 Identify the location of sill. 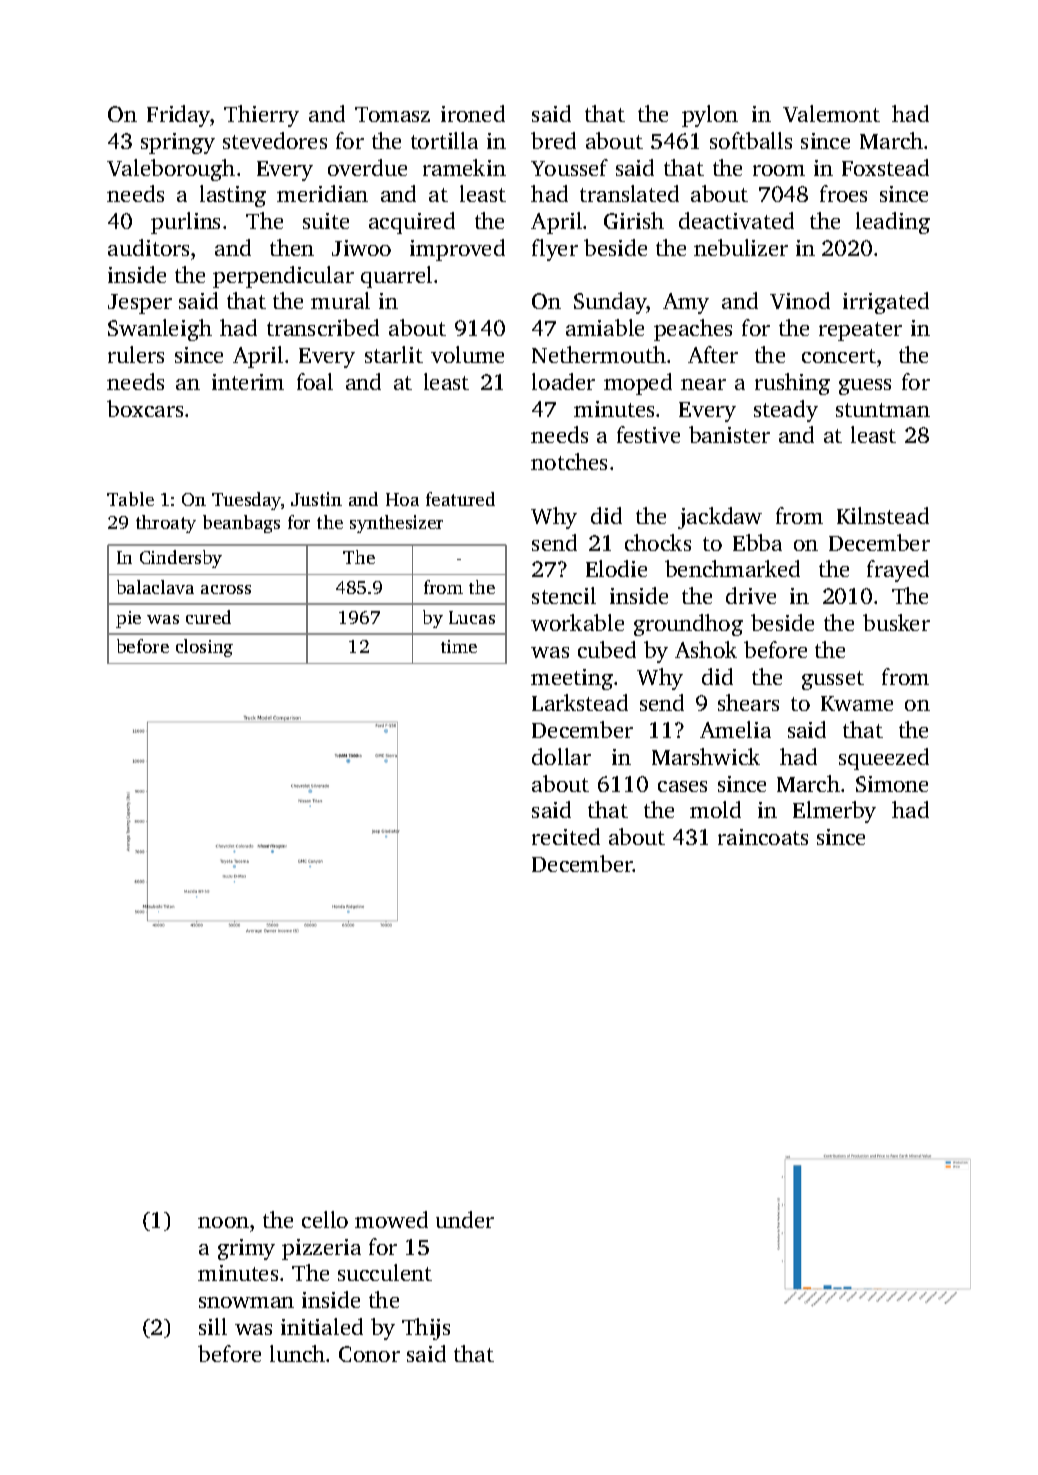
(213, 1326).
